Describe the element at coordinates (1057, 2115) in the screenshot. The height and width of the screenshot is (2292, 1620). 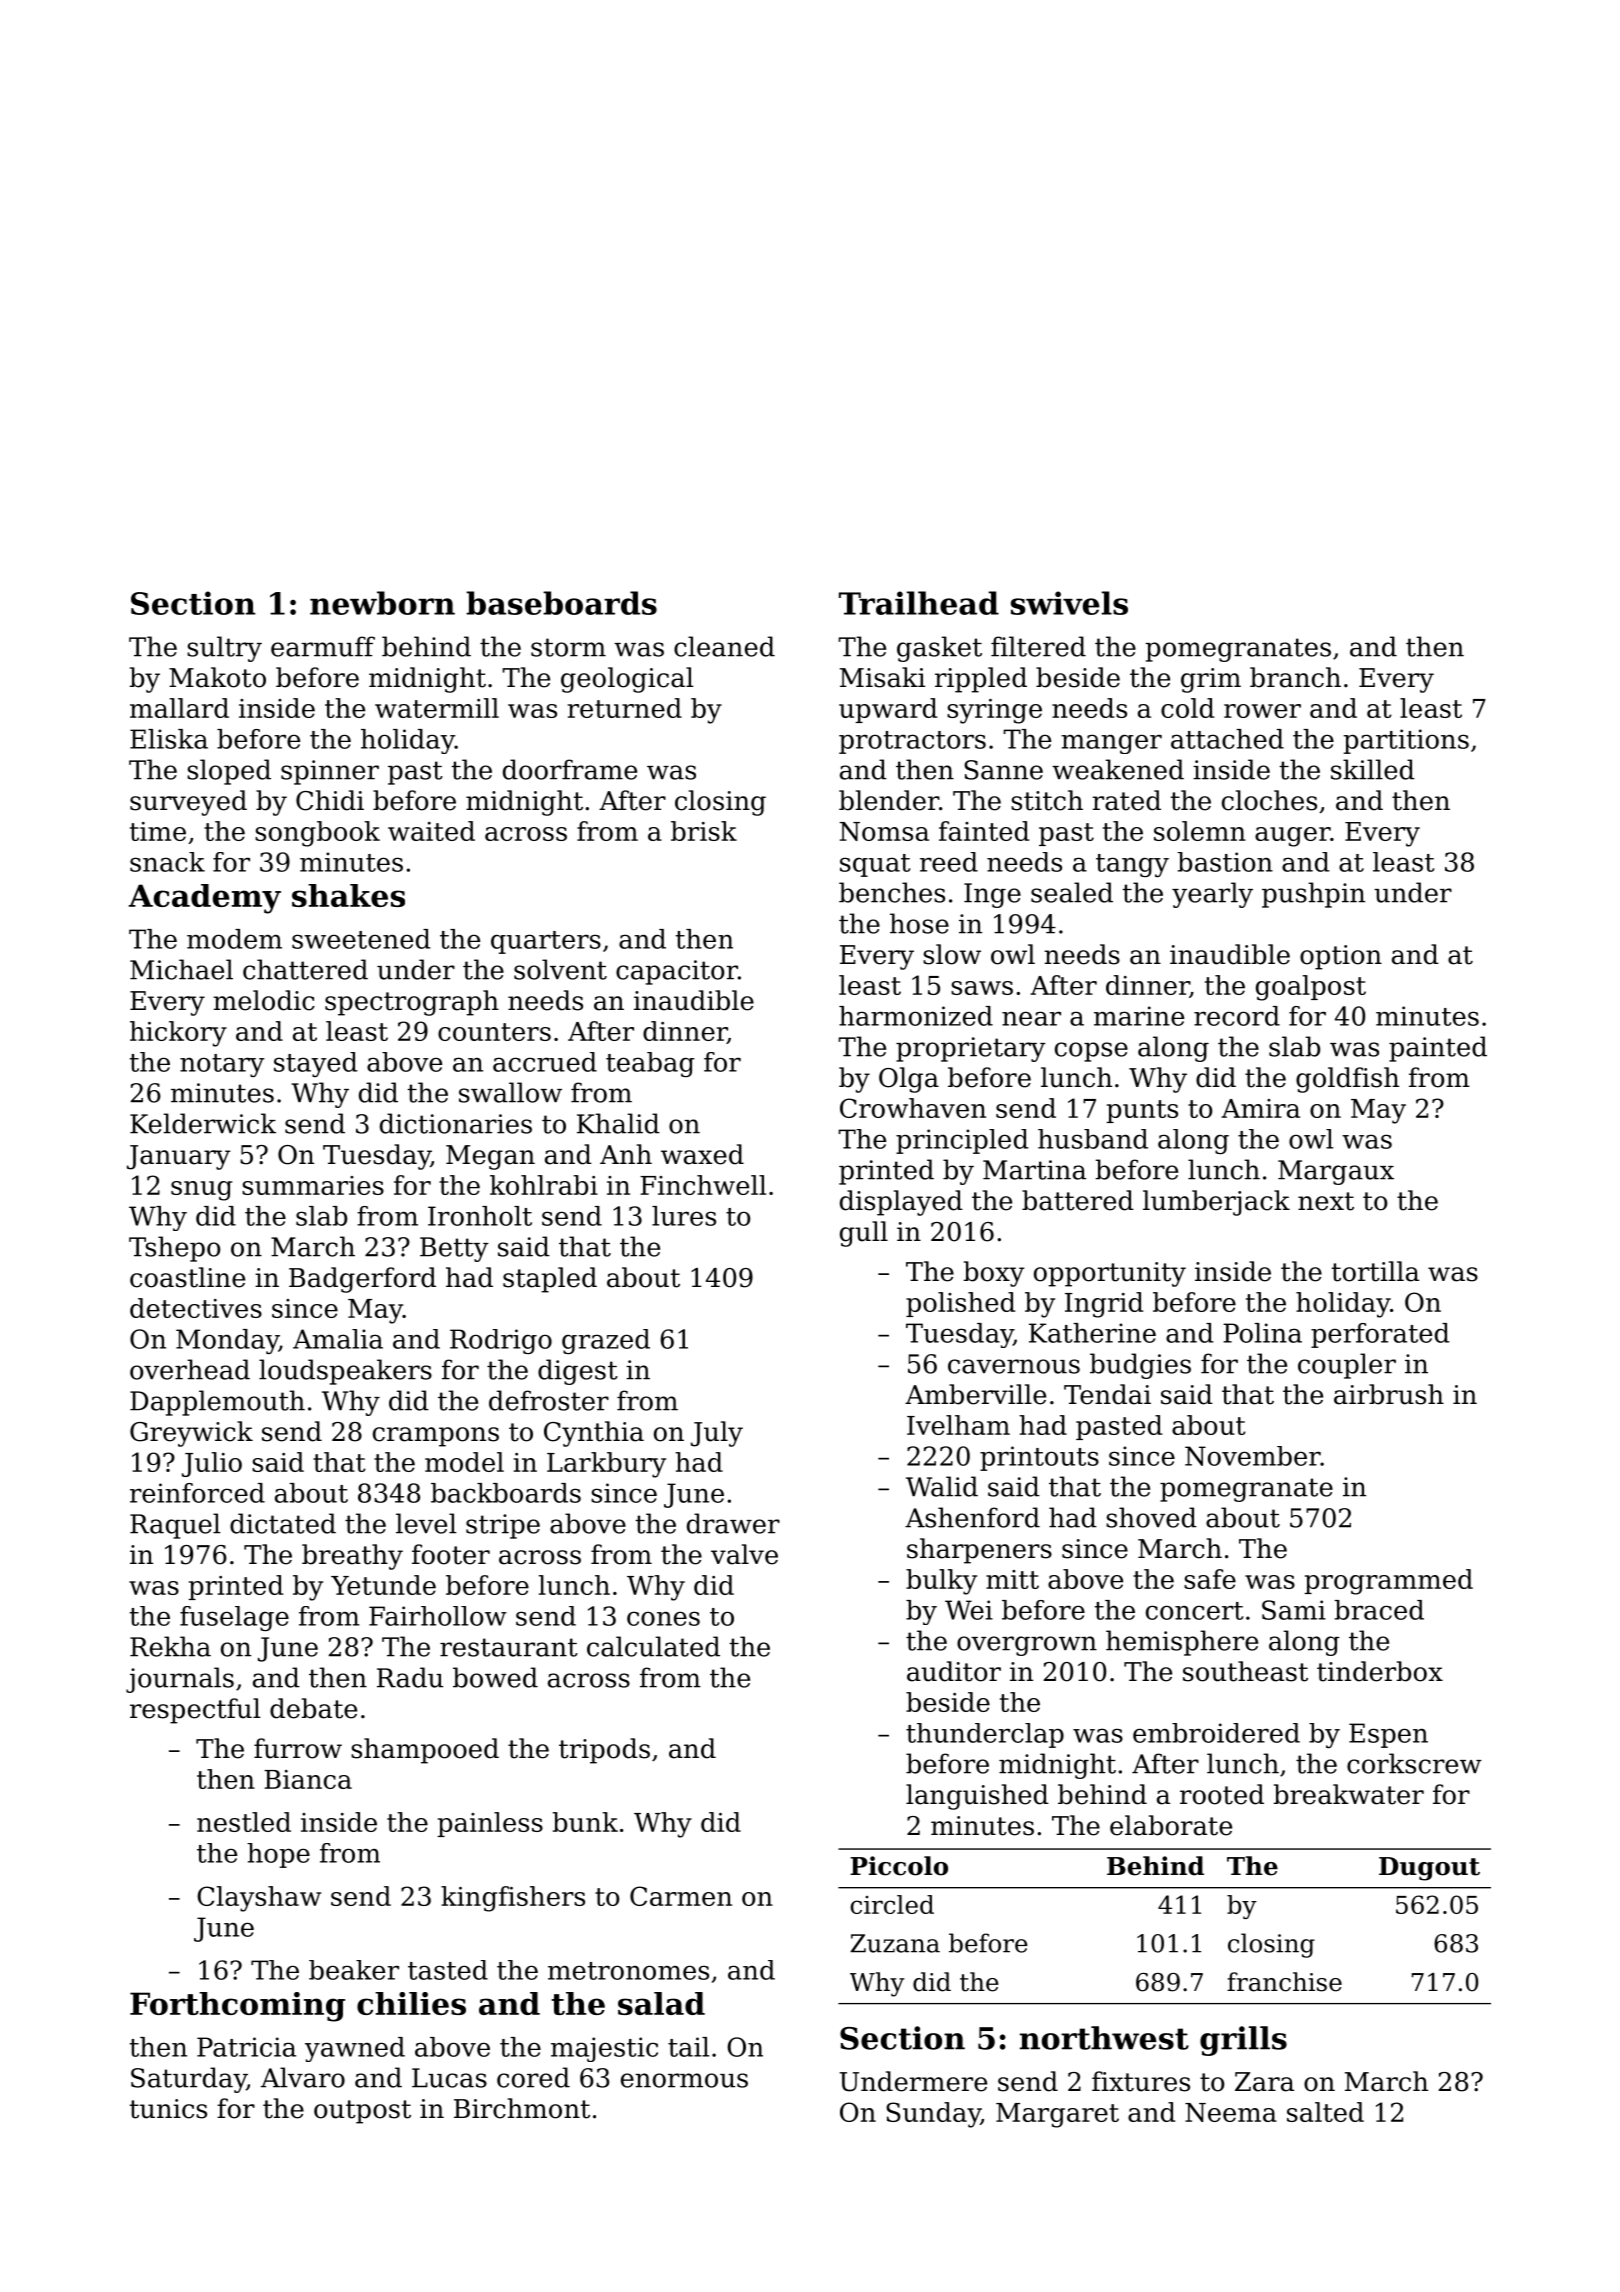
I see `Margaret` at that location.
